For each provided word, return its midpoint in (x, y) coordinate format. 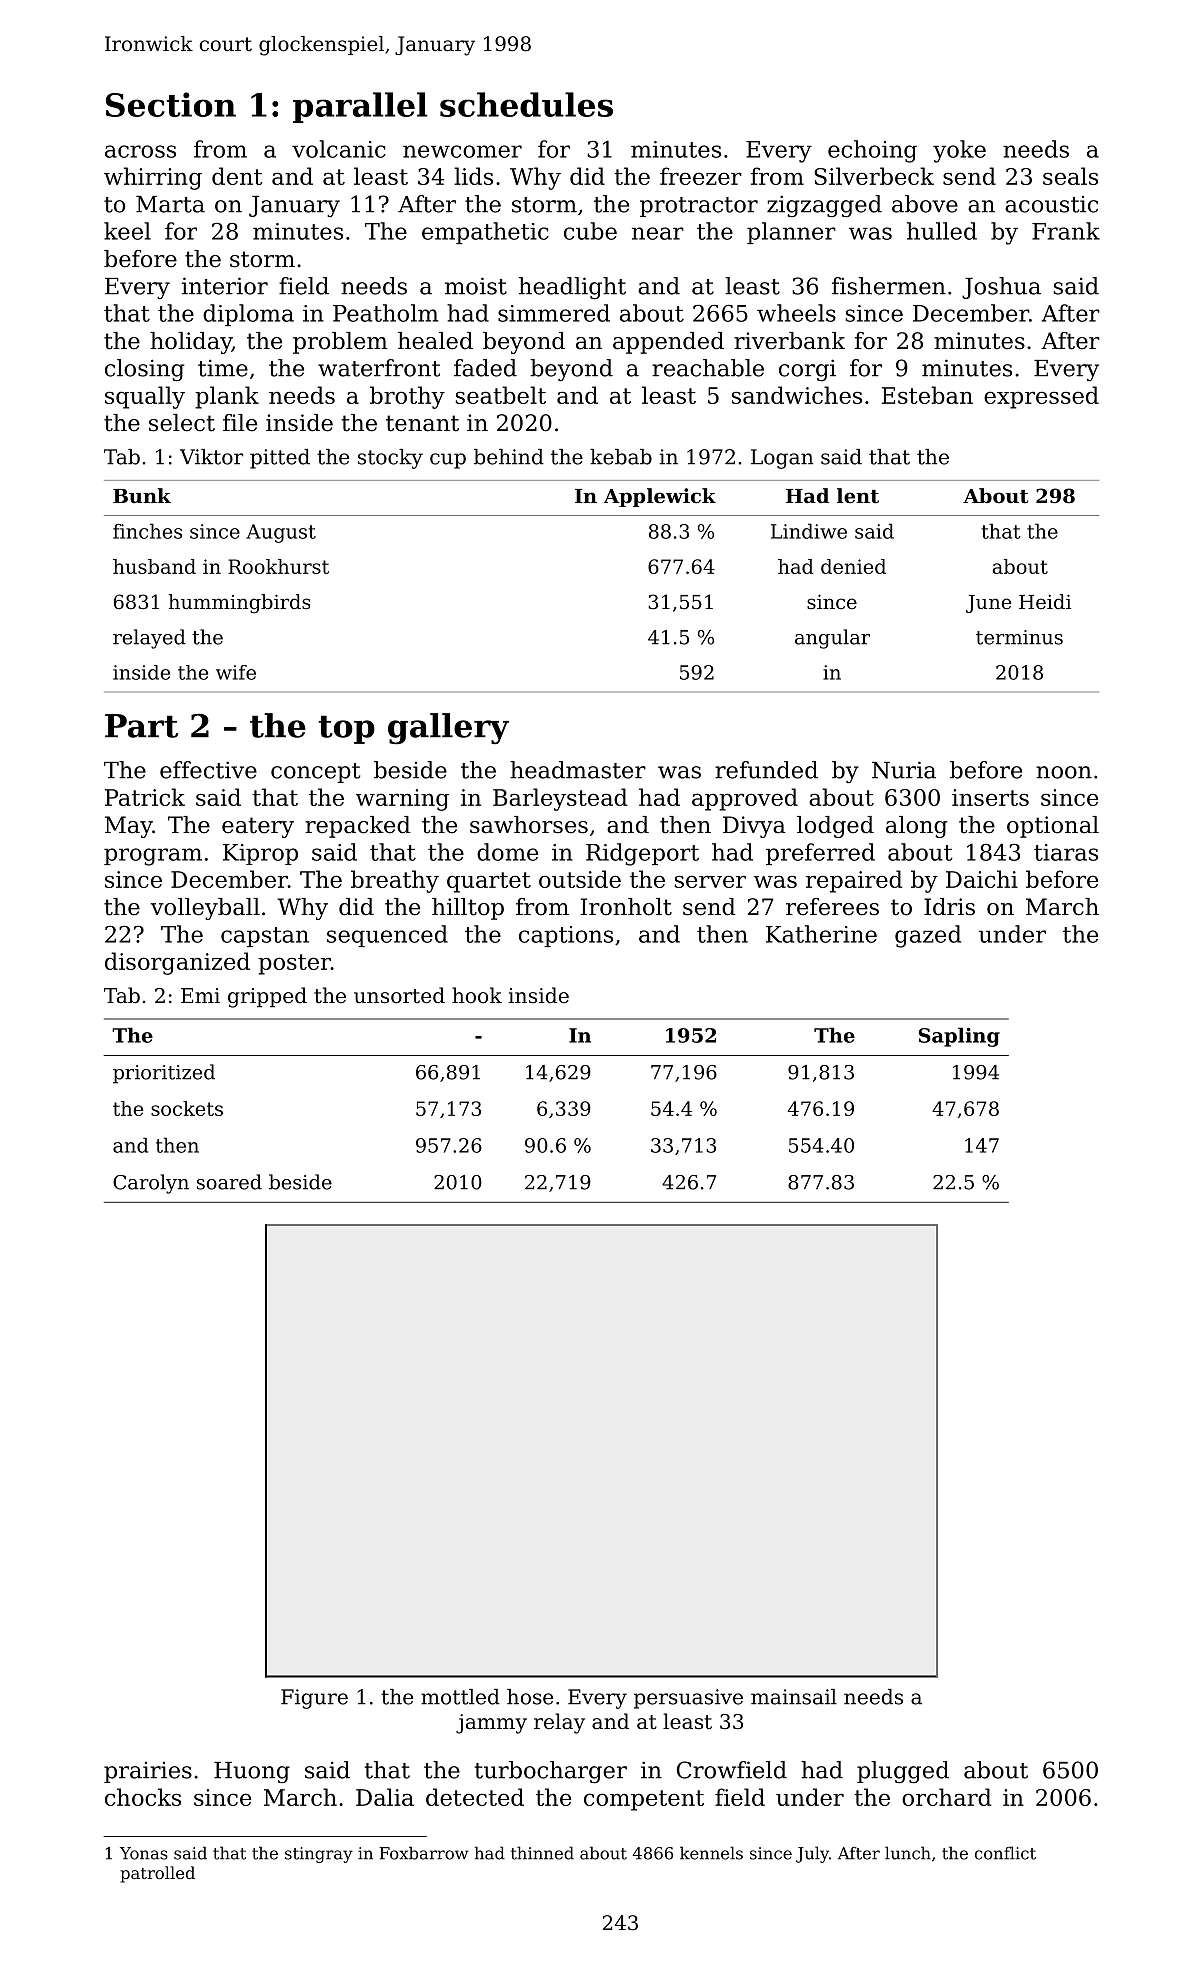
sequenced (387, 936)
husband (154, 566)
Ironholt (626, 907)
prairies (148, 1772)
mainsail (794, 1697)
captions (566, 936)
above (925, 204)
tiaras (1066, 852)
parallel (360, 107)
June (988, 604)
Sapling (959, 1037)
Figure (314, 1699)
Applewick (660, 497)
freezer (701, 176)
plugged (903, 1772)
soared (229, 1182)
